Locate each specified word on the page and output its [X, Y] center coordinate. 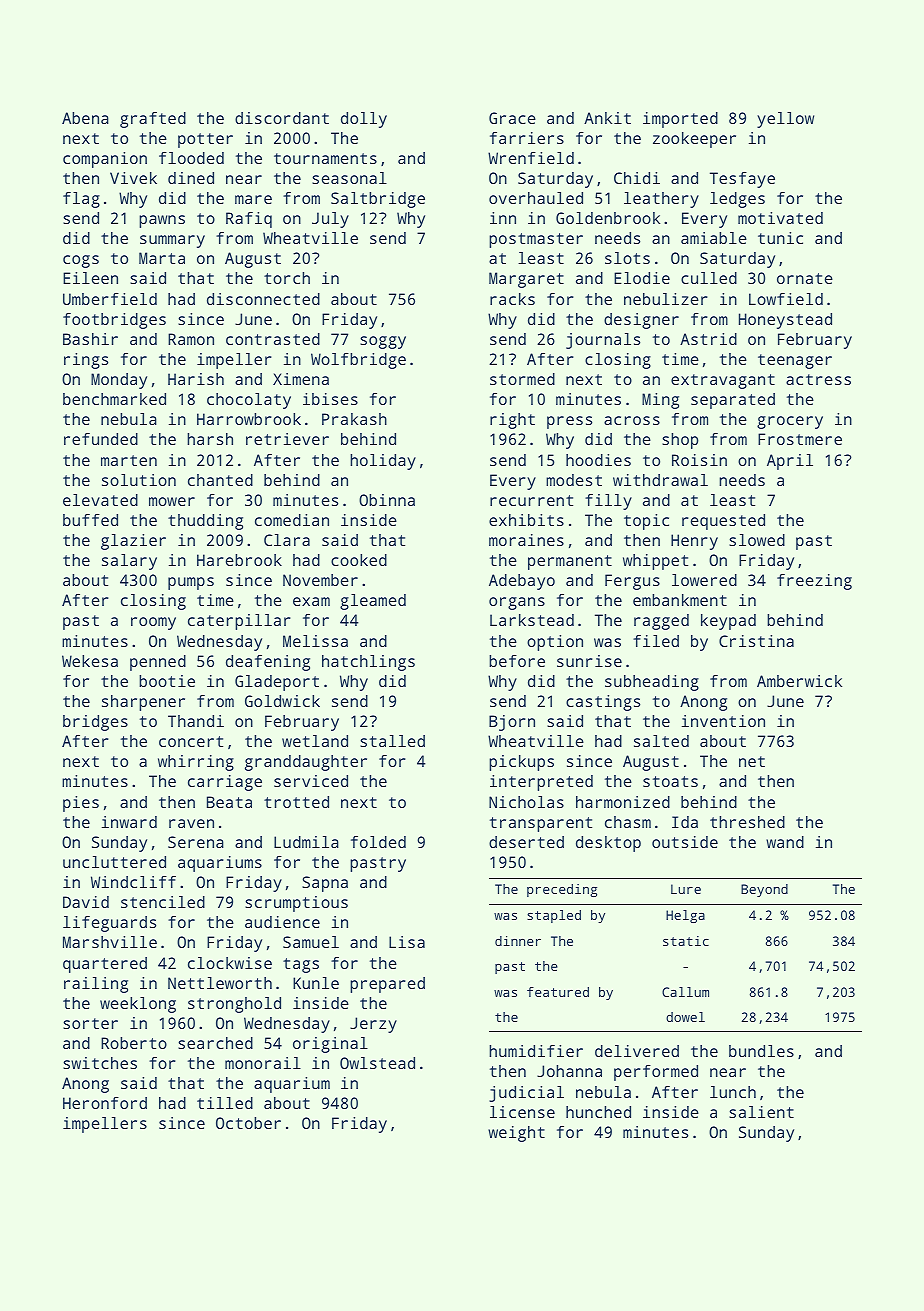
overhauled [536, 198]
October [248, 1123]
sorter [90, 1023]
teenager [795, 361]
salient [761, 1112]
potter [205, 140]
